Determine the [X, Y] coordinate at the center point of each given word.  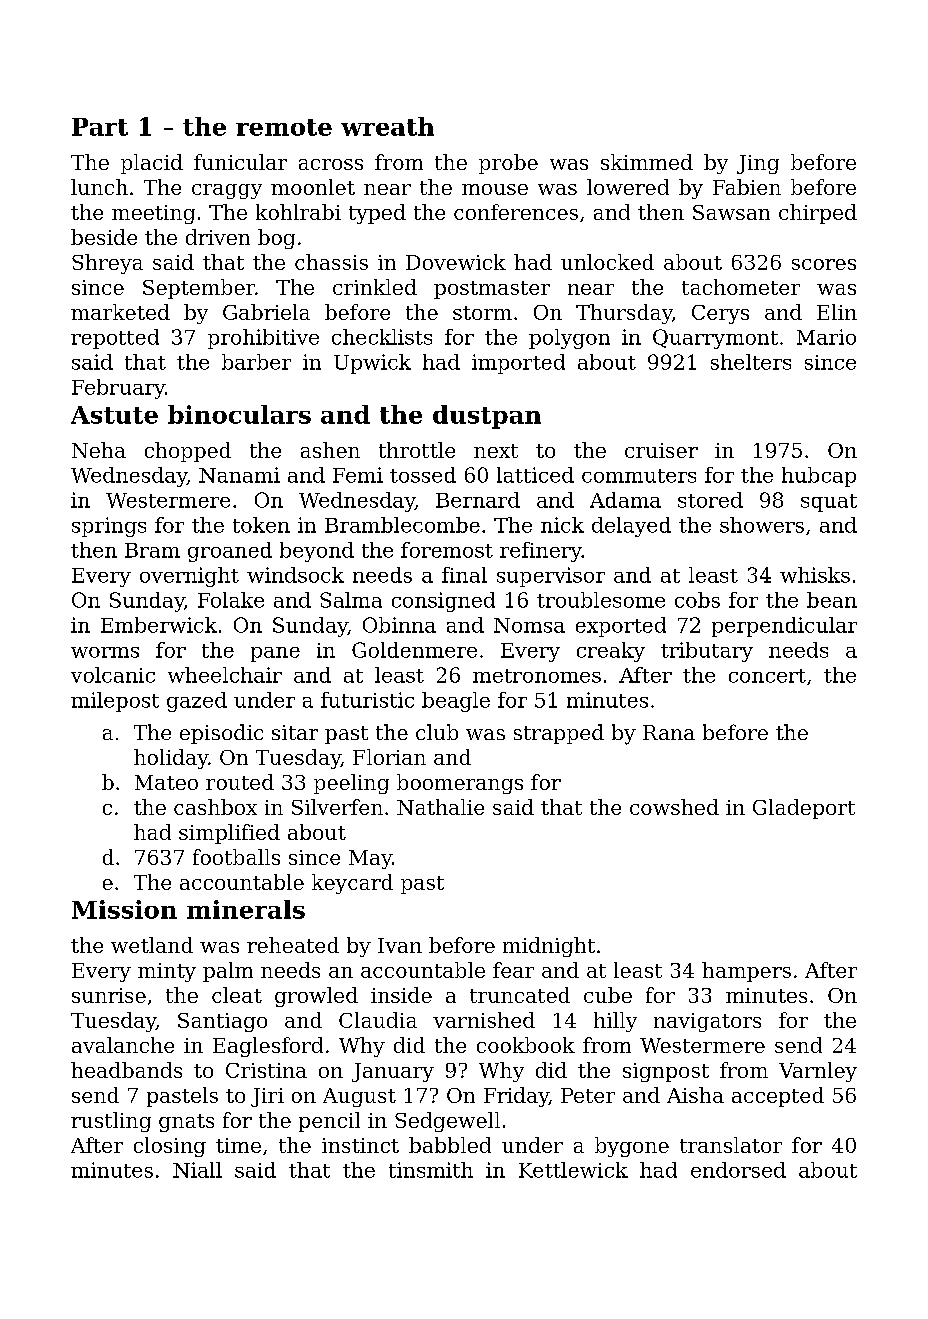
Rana [669, 732]
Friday [516, 1097]
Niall [197, 1170]
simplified [229, 834]
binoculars [239, 414]
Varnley [818, 1072]
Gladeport [804, 809]
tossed [423, 475]
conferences [516, 212]
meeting [153, 214]
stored [710, 500]
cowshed [674, 807]
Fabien [747, 187]
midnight [549, 947]
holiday [171, 759]
